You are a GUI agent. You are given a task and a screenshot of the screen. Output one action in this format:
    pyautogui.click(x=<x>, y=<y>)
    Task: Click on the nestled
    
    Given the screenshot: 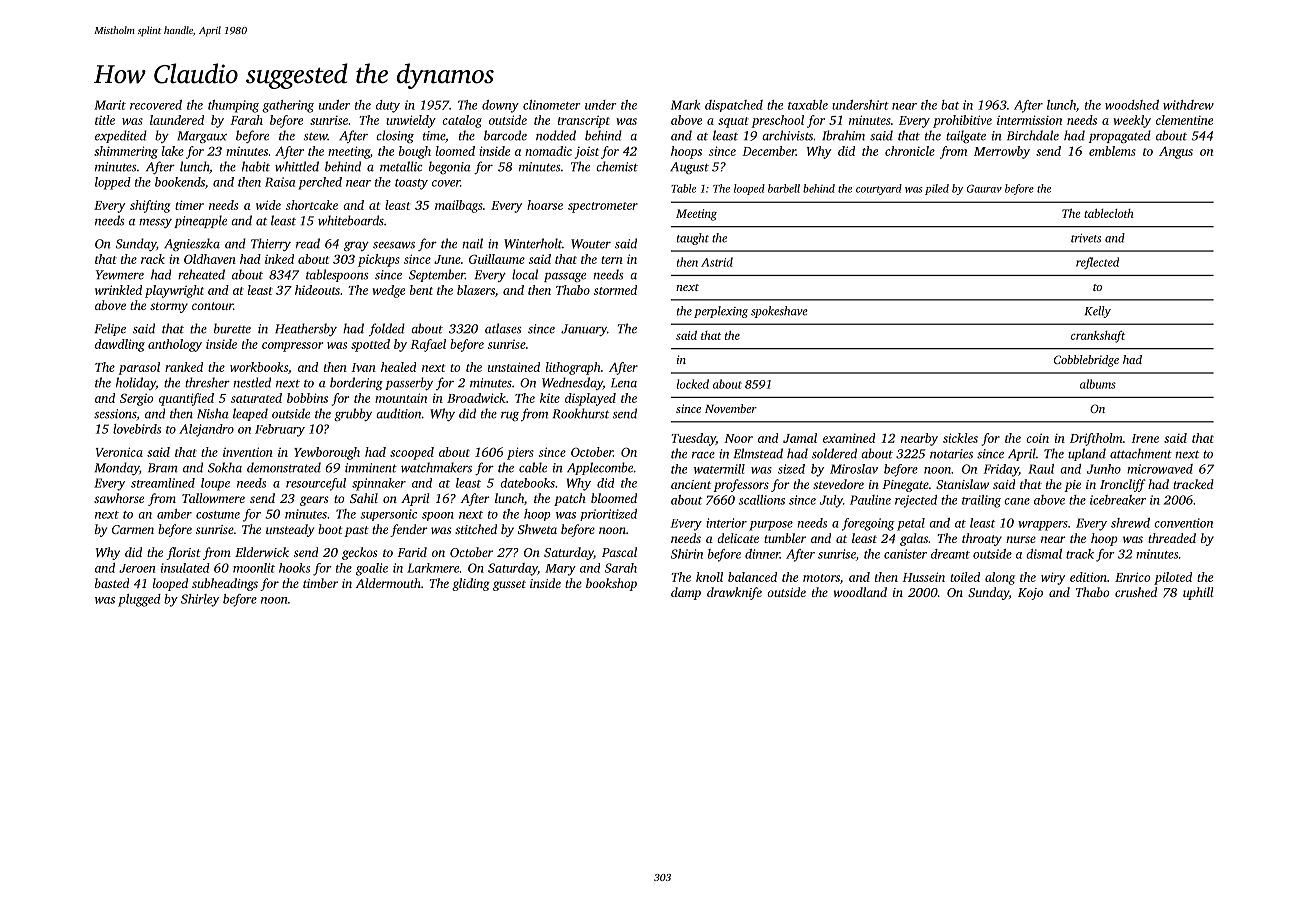 What is the action you would take?
    pyautogui.click(x=252, y=382)
